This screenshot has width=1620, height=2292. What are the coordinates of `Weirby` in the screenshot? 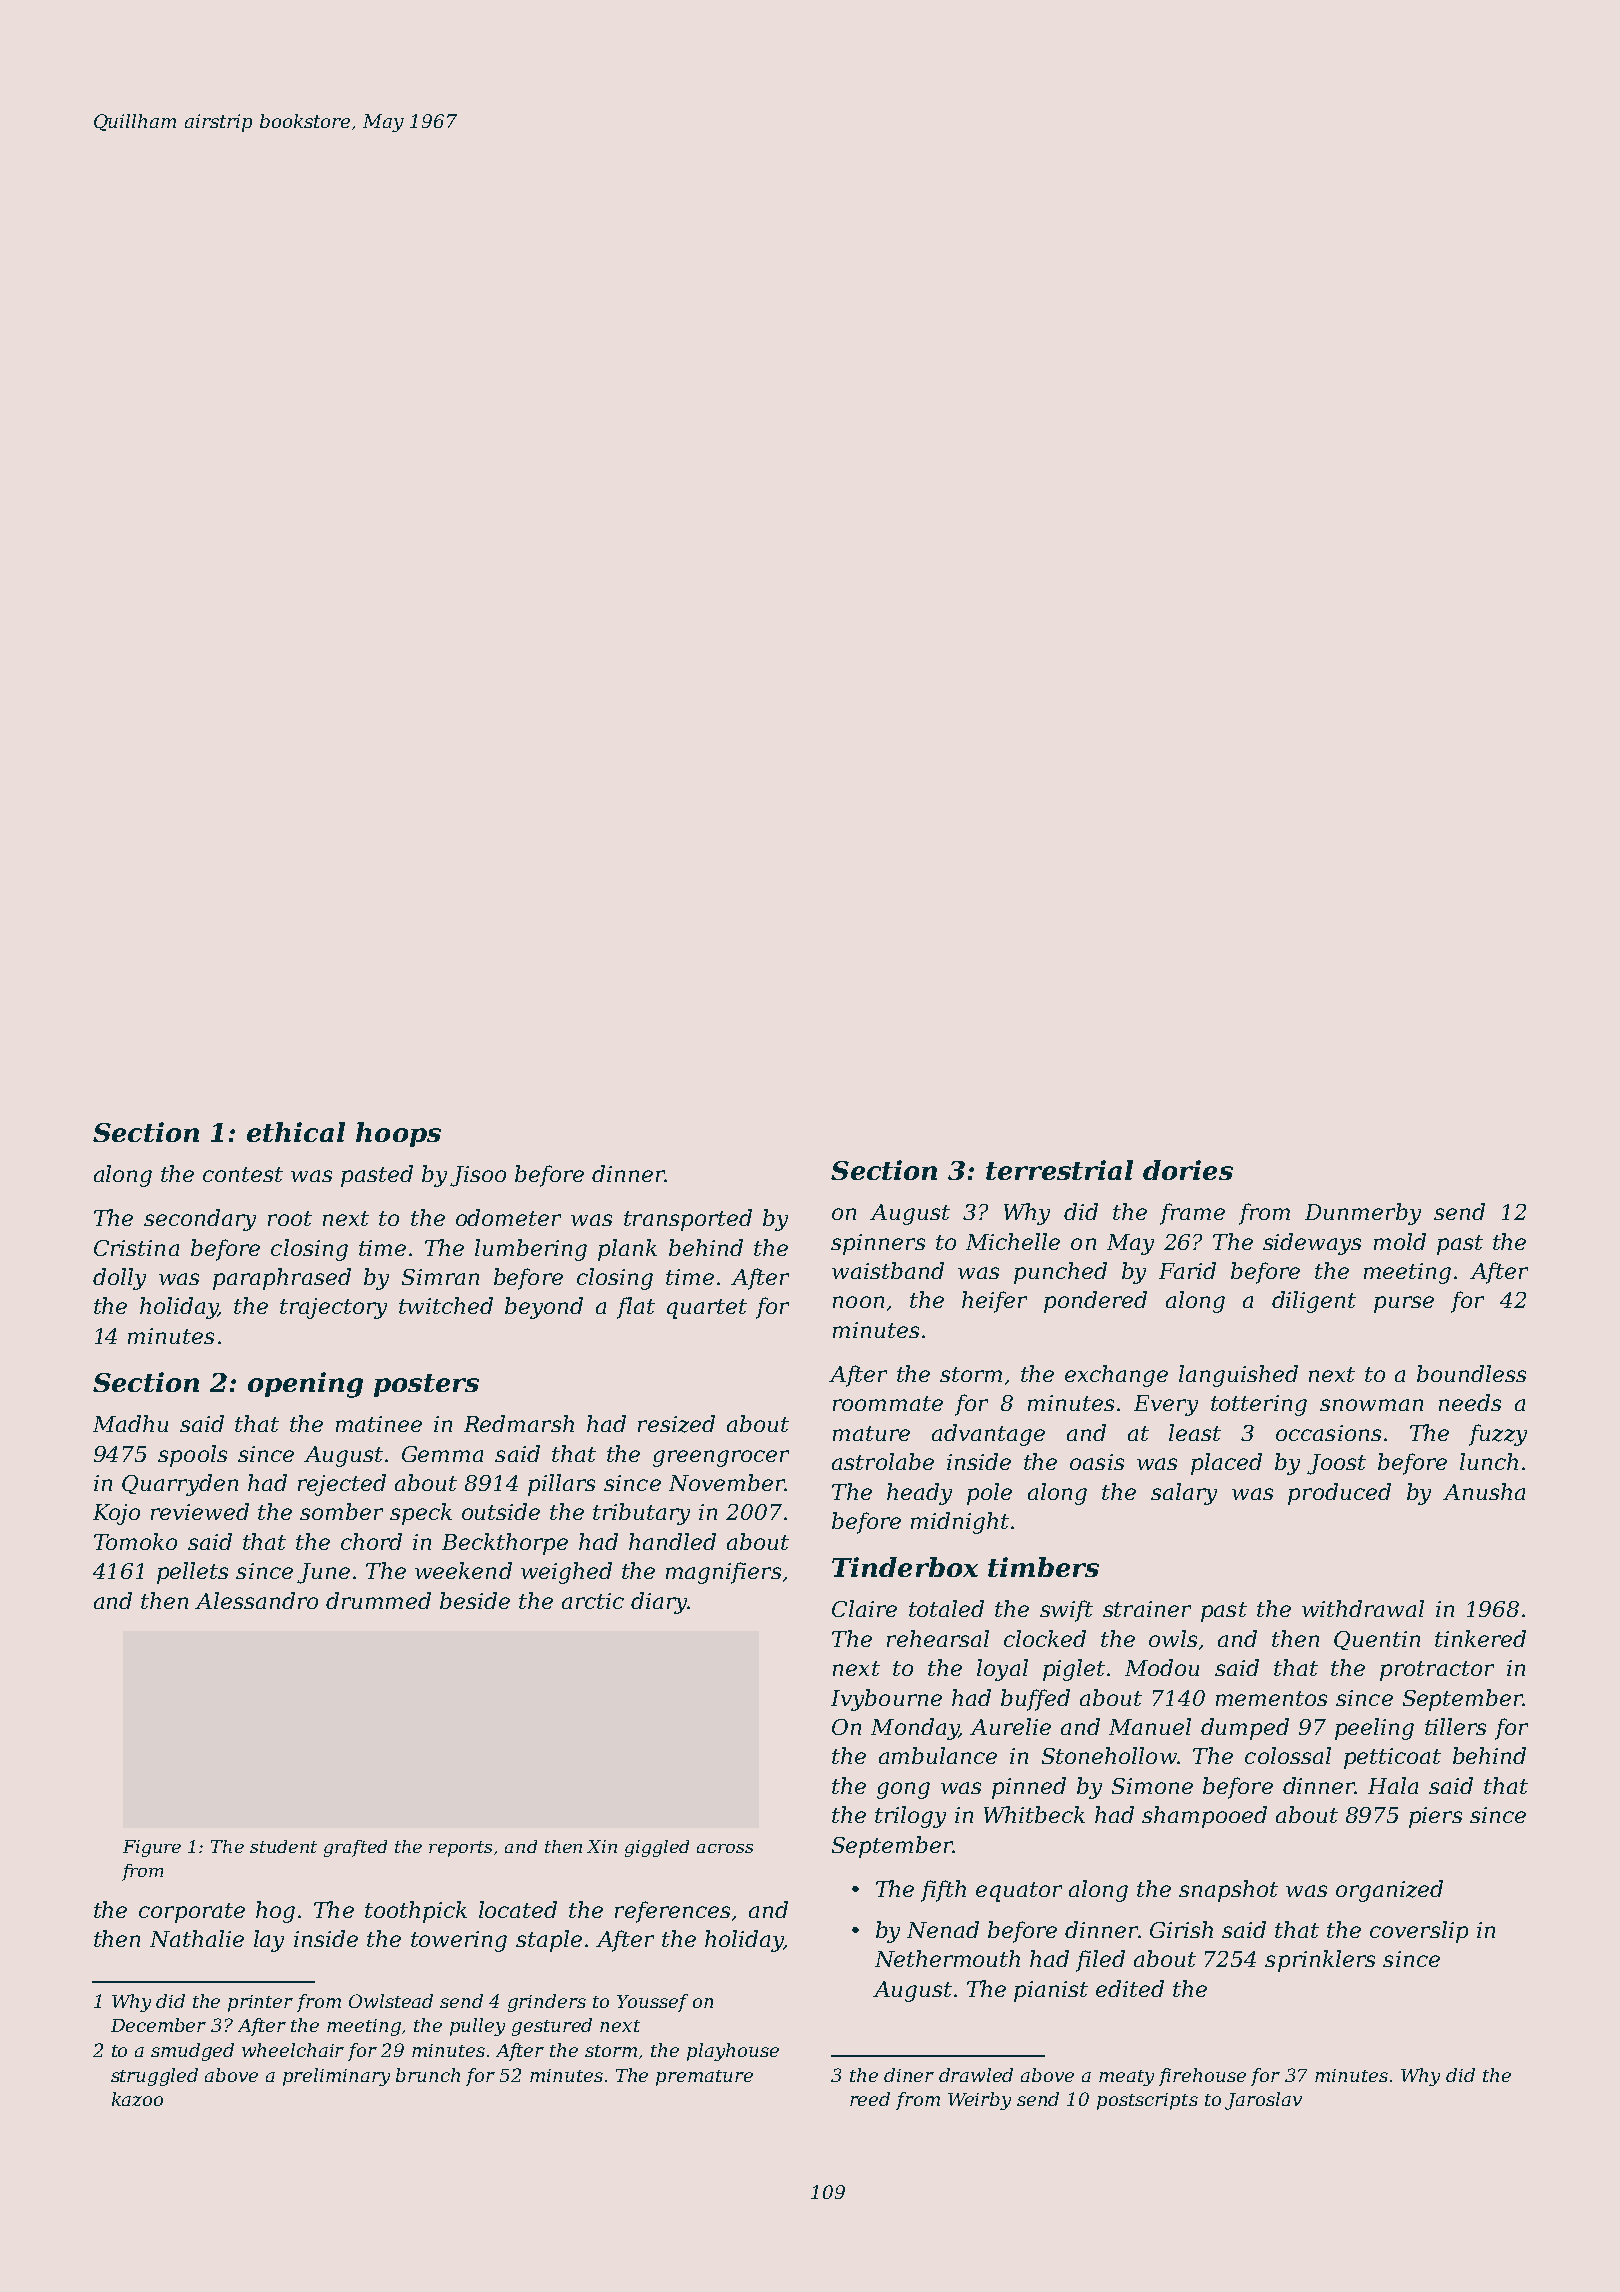 It's located at (979, 2101).
